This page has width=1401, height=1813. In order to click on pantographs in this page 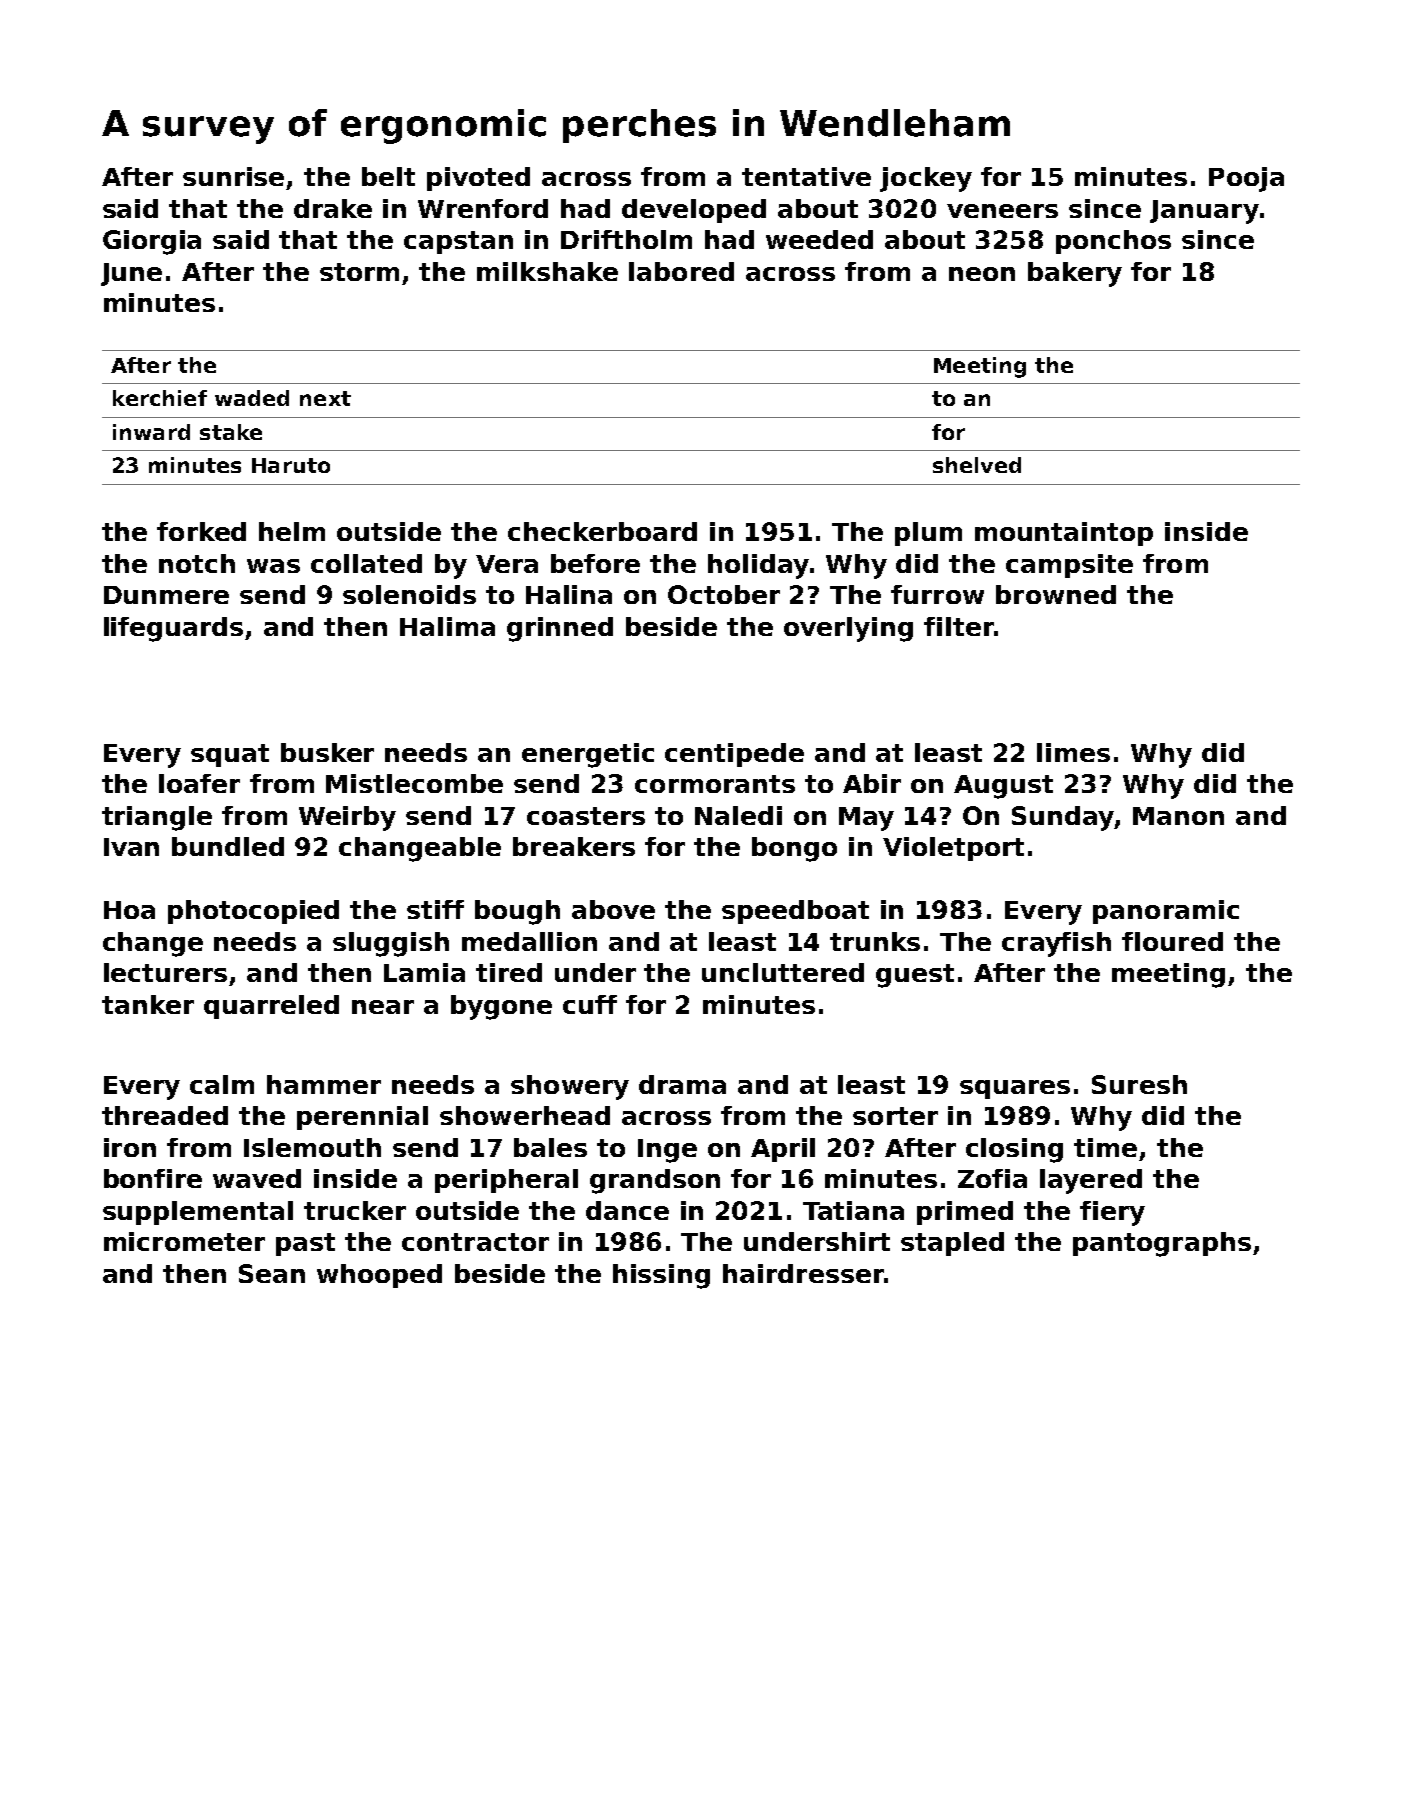, I will do `click(1162, 1244)`.
